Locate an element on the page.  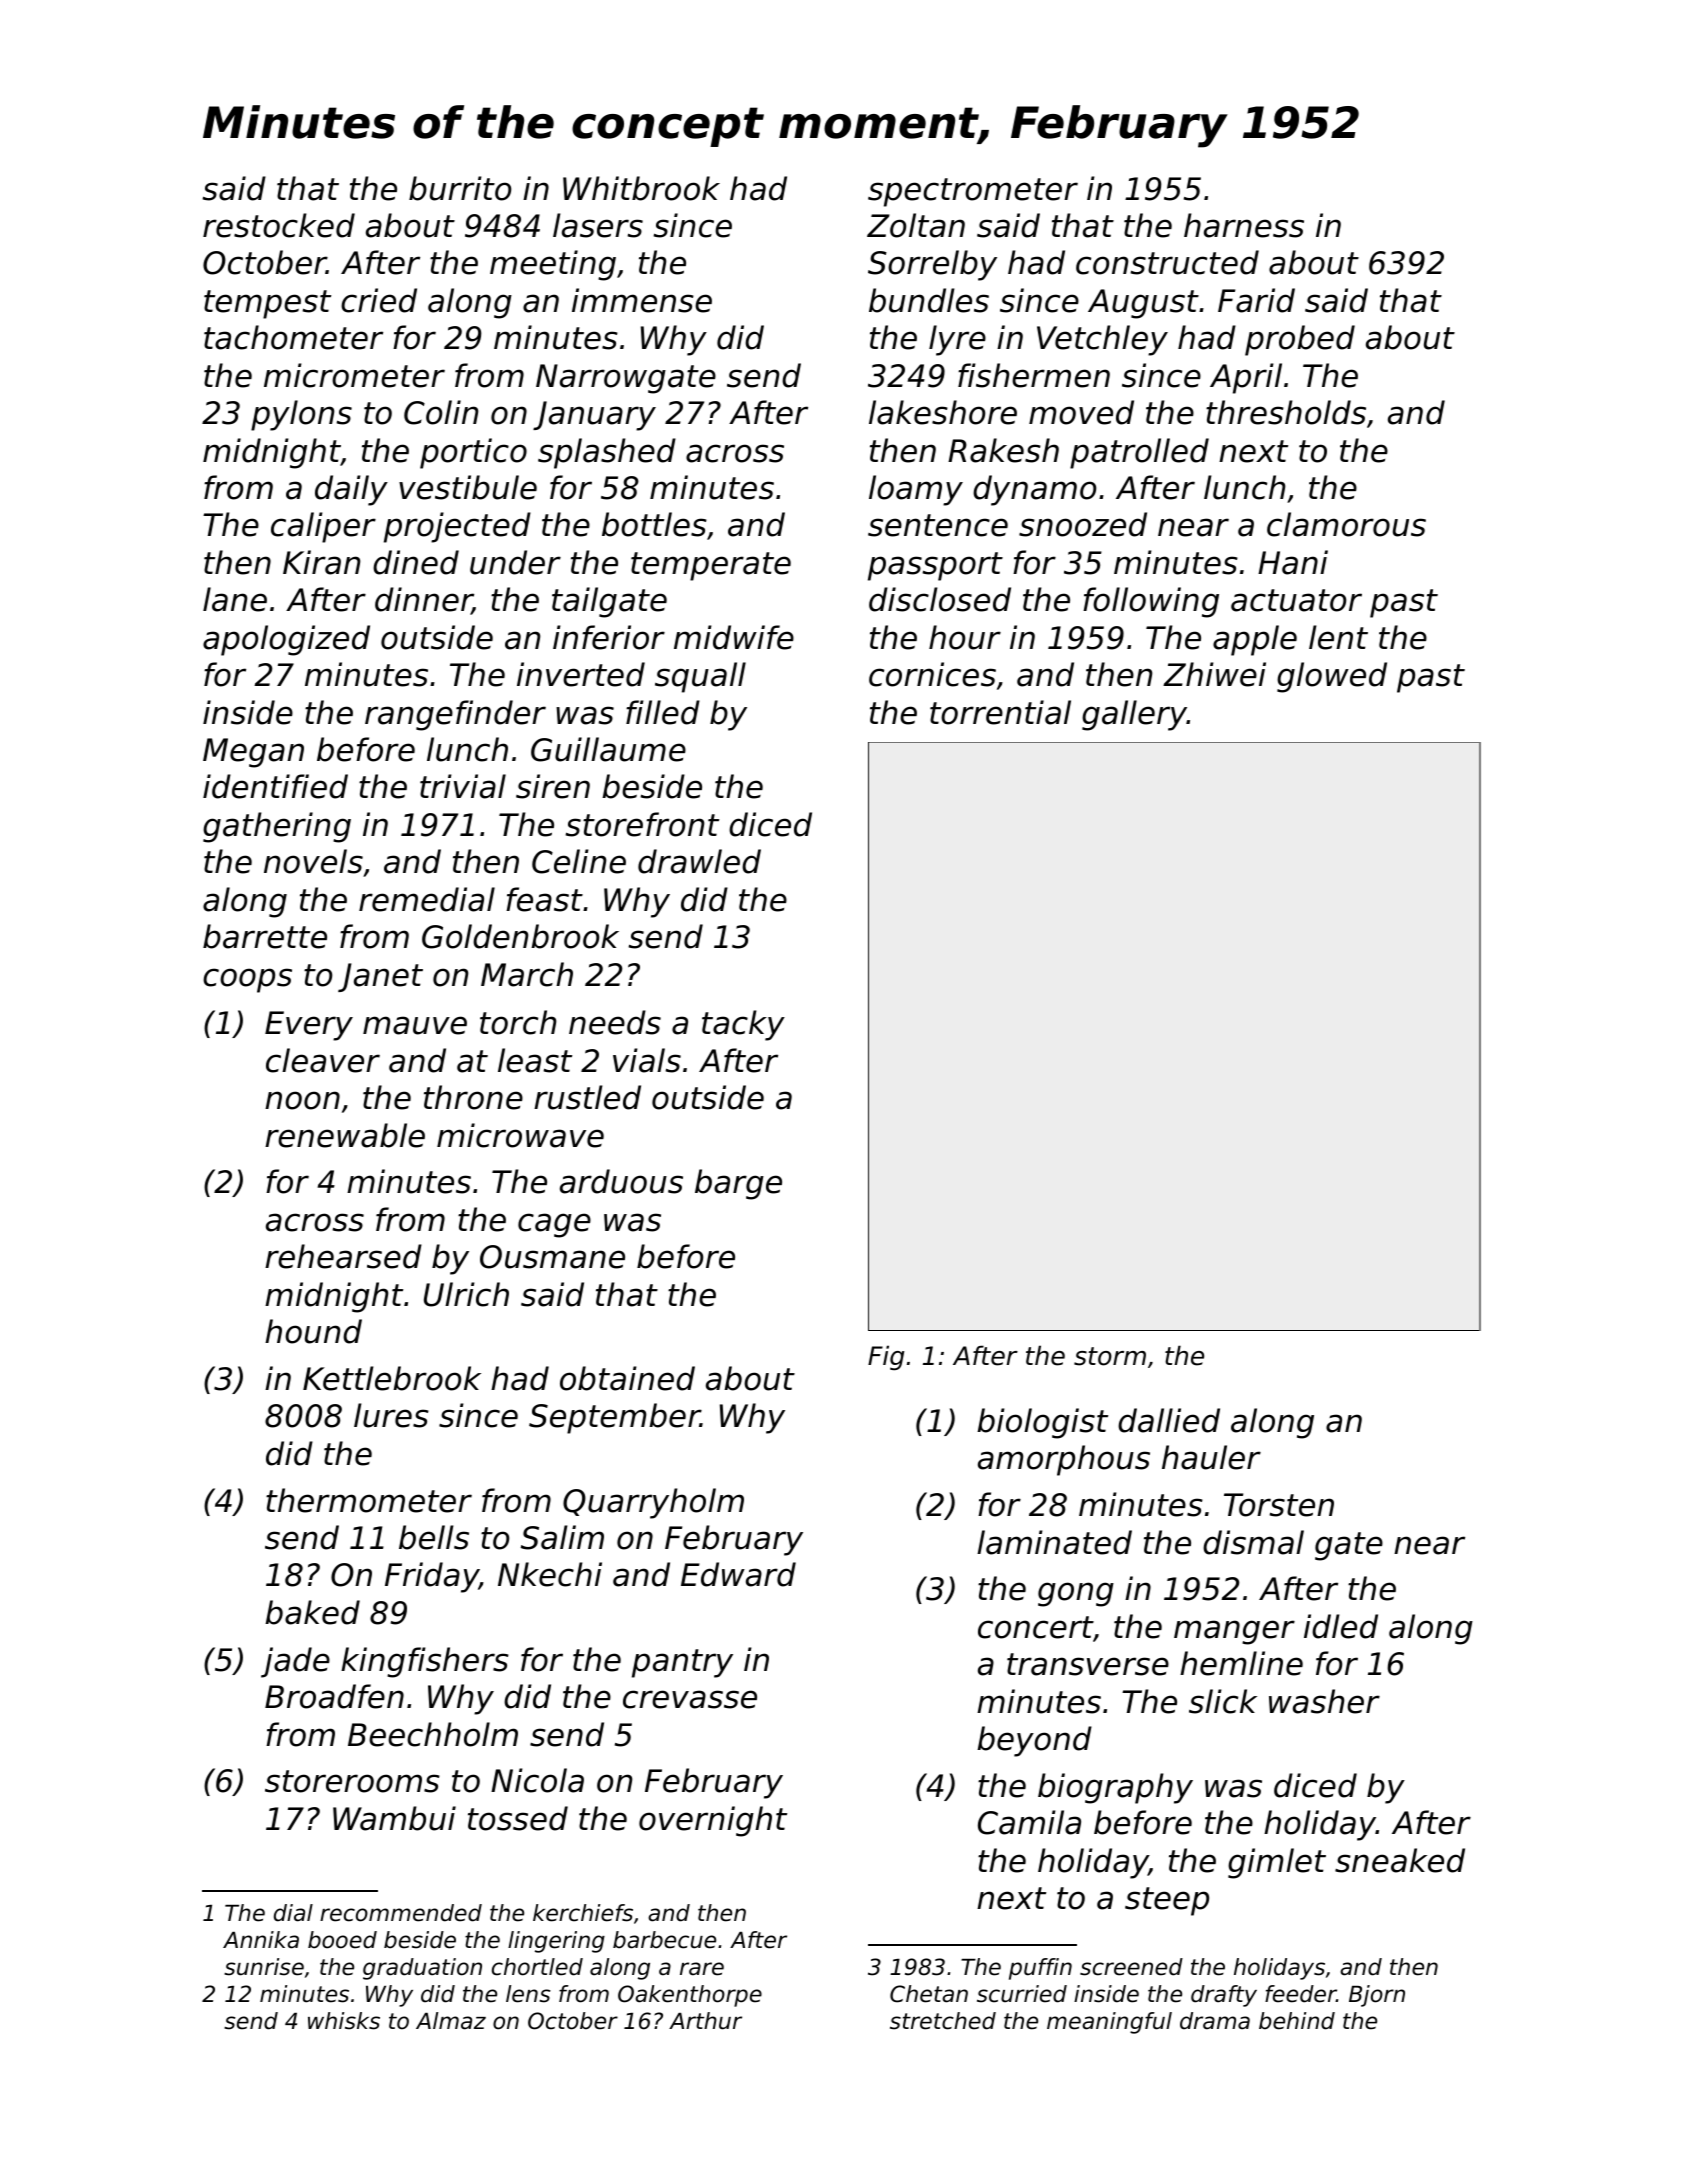
Whitbrook is located at coordinates (641, 188).
